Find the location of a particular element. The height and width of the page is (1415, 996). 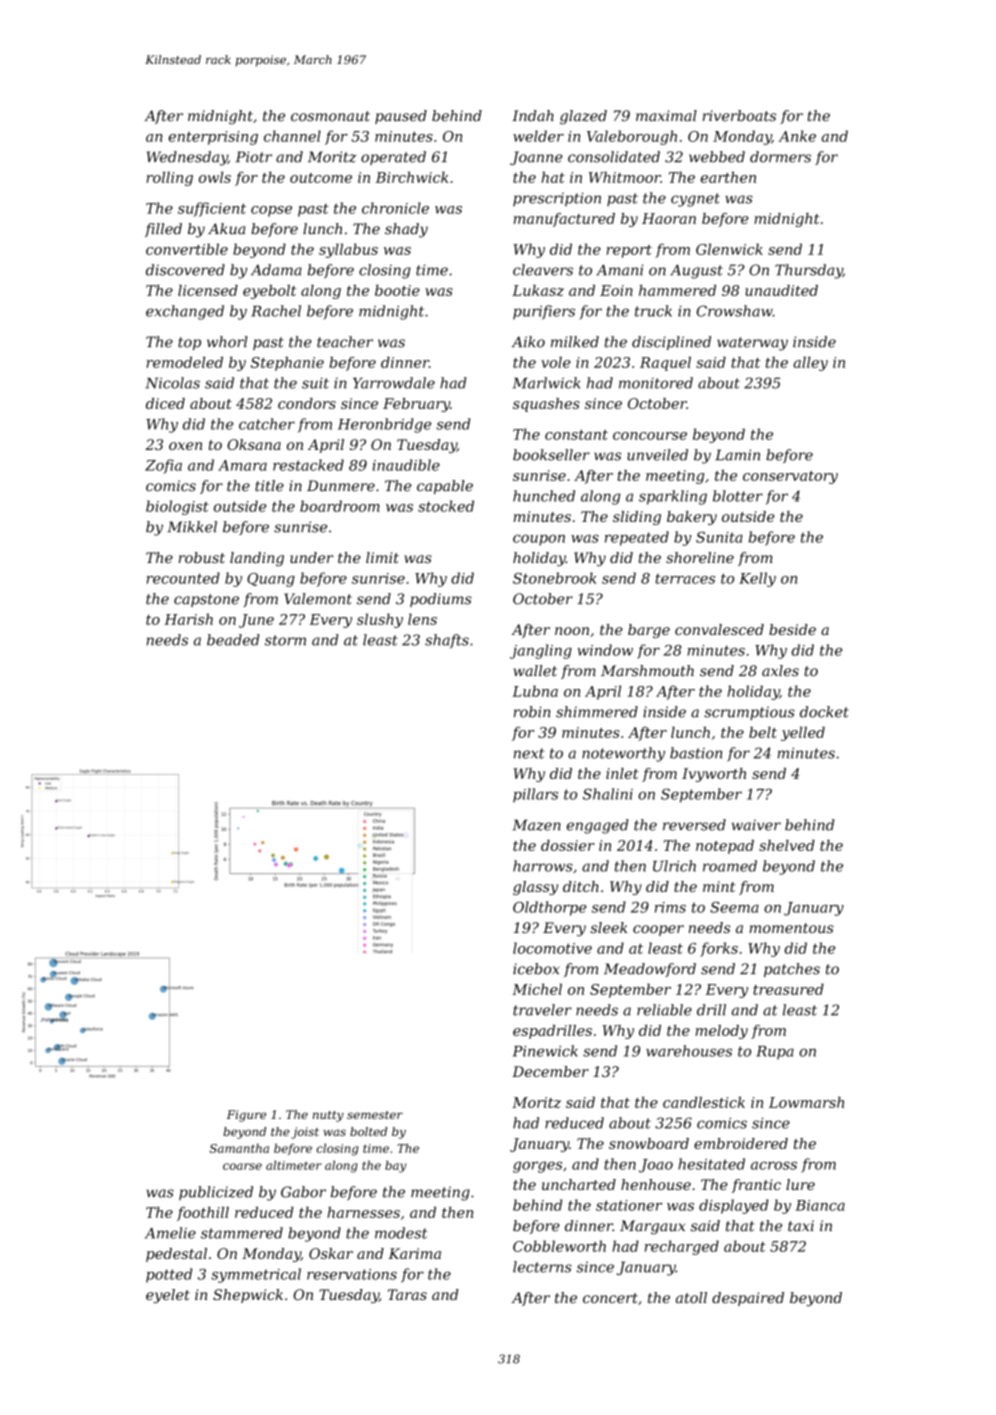

Gabor is located at coordinates (303, 1192).
